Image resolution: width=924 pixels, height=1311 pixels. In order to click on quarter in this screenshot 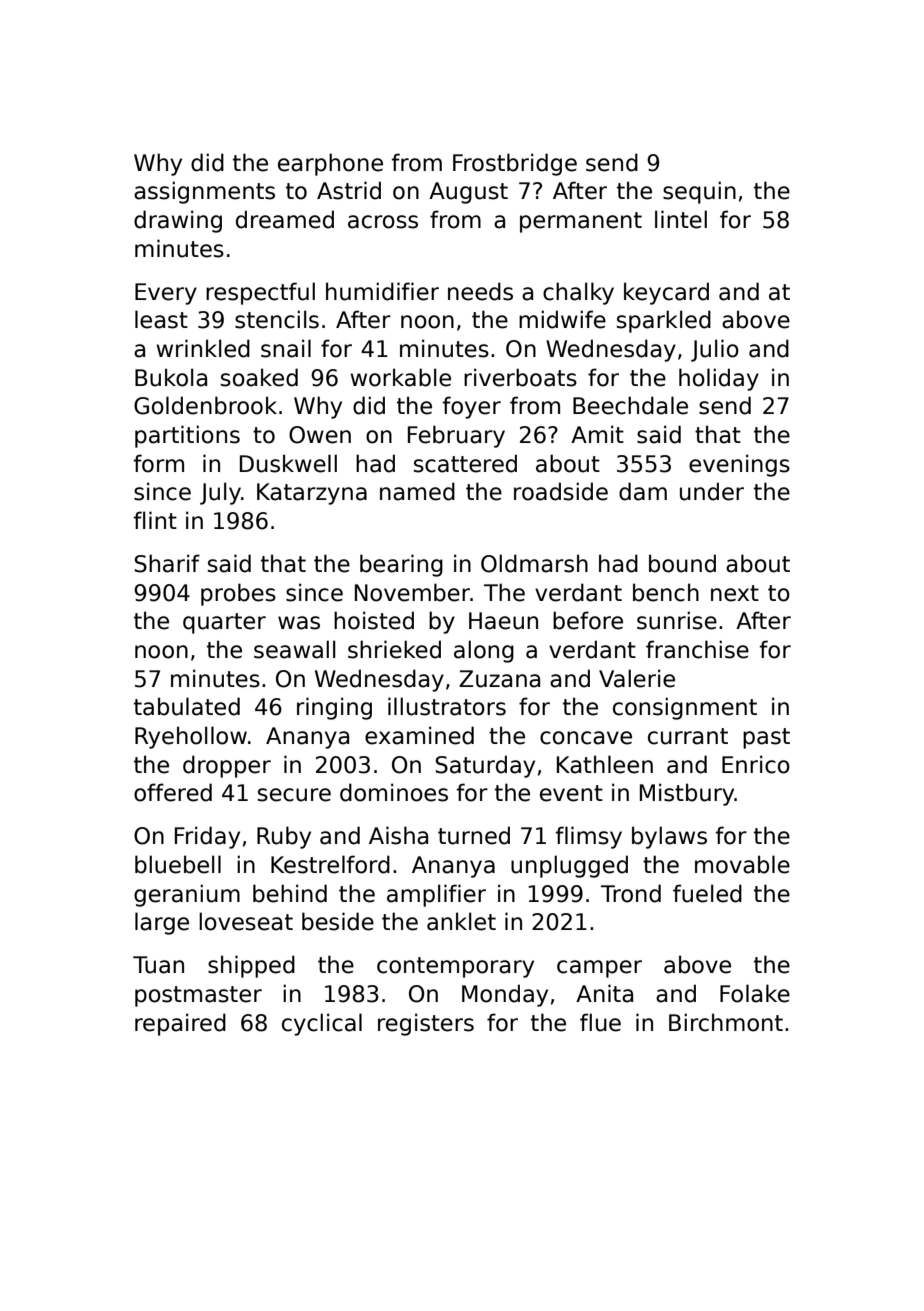, I will do `click(224, 623)`.
